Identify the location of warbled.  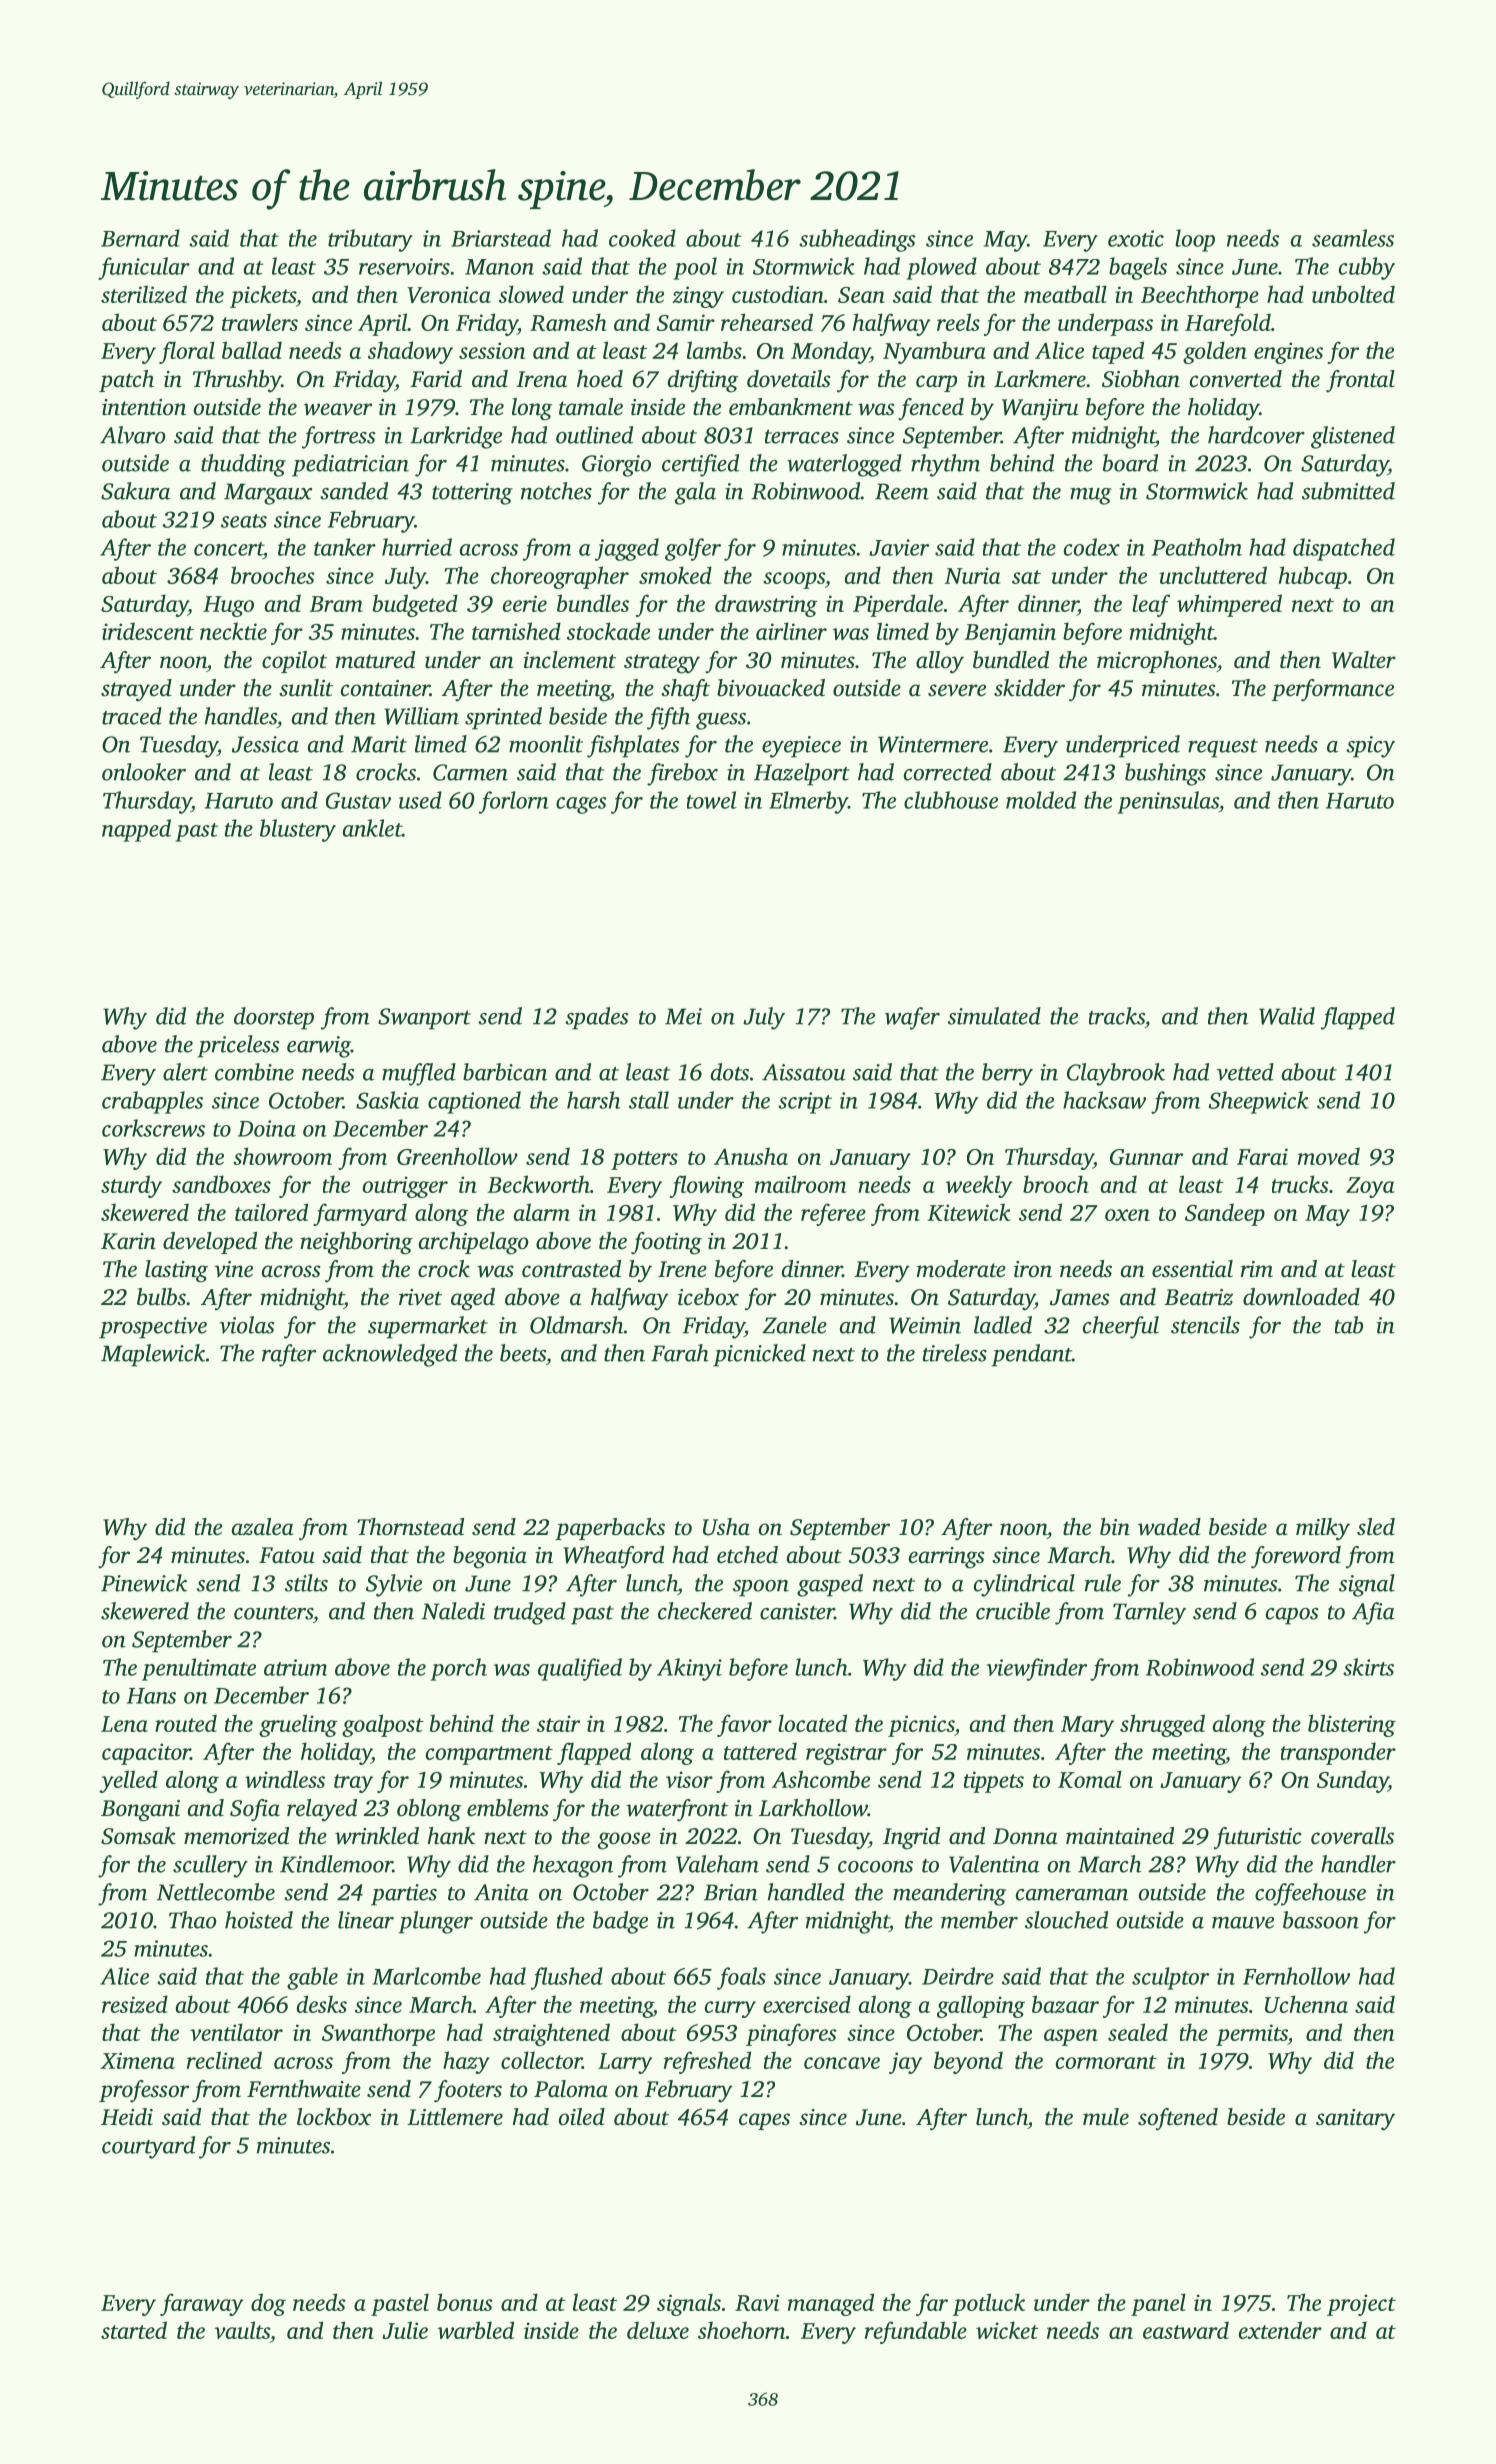
(476, 2330).
